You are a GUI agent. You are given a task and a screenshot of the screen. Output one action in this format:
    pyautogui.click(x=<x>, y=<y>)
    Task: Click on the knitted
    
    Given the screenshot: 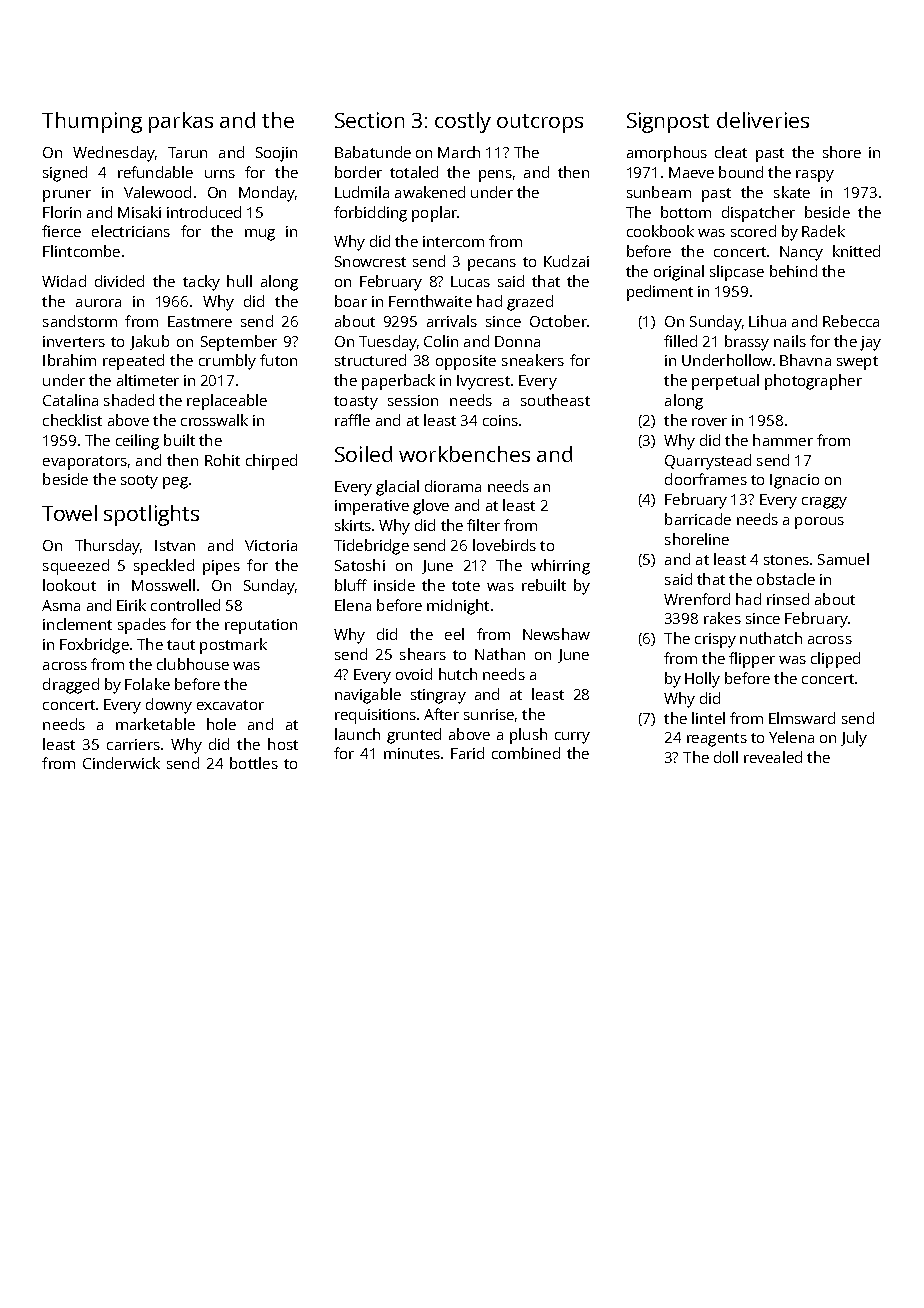 What is the action you would take?
    pyautogui.click(x=856, y=251)
